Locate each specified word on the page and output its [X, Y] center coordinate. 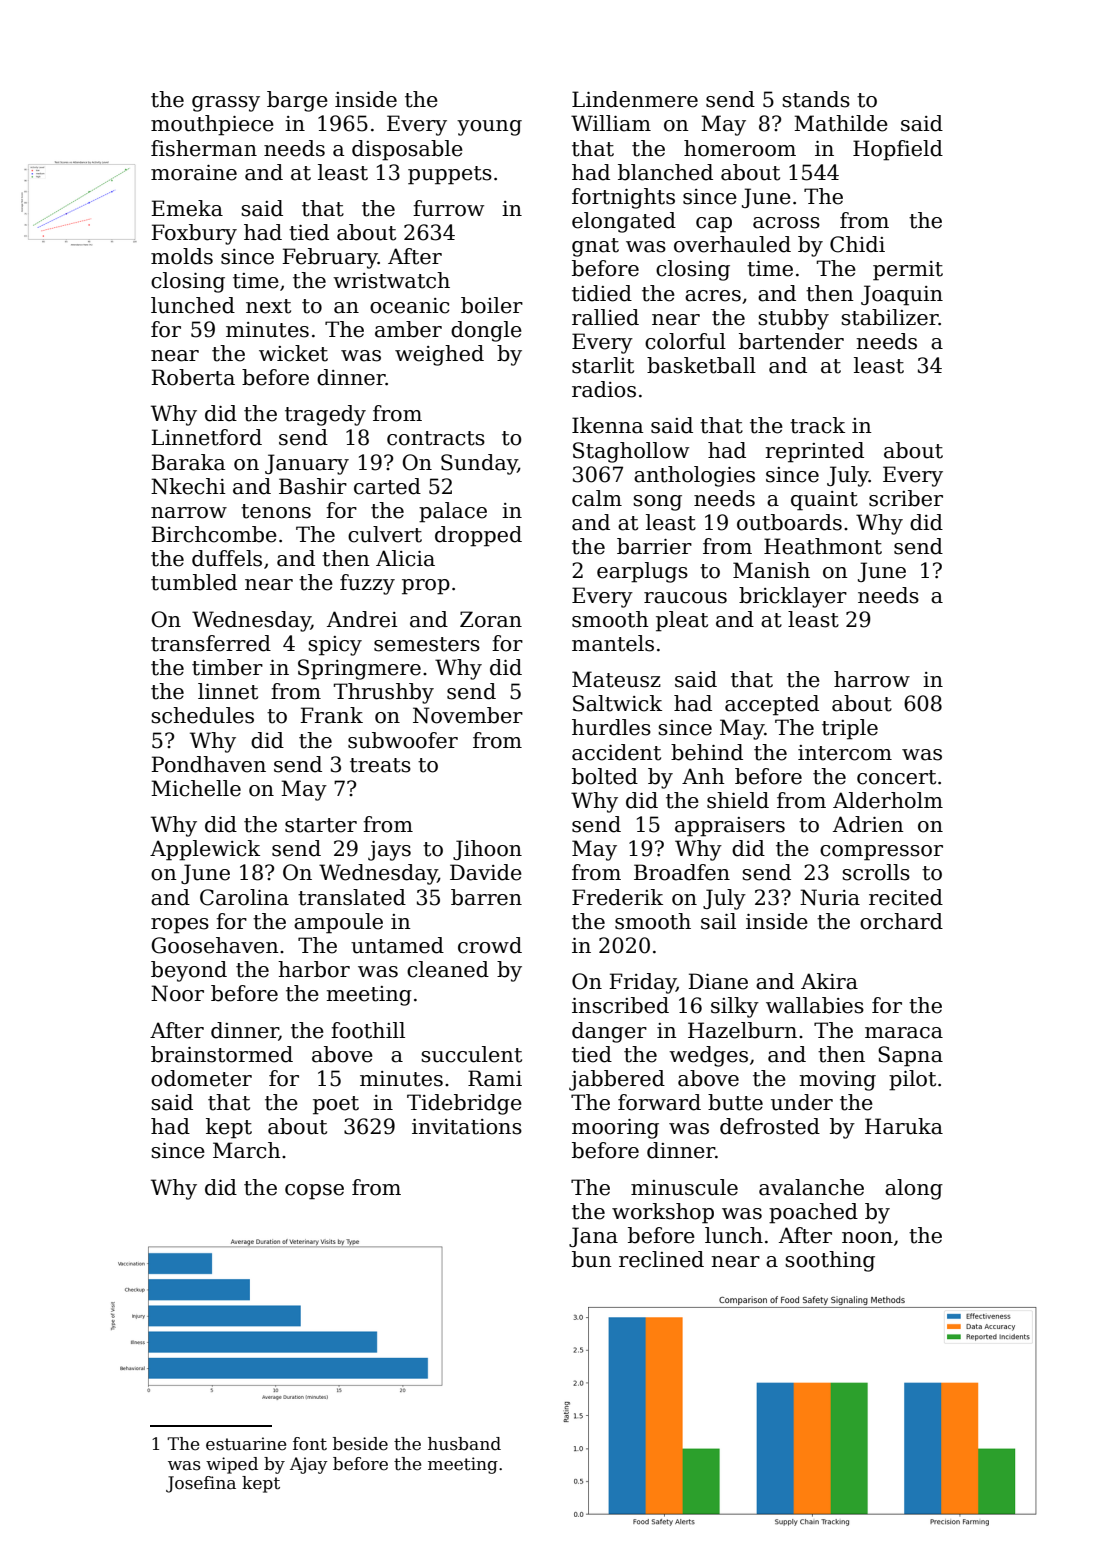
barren [486, 897]
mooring [615, 1129]
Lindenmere [635, 99]
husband [464, 1444]
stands [816, 99]
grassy [226, 104]
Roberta [193, 377]
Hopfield [898, 150]
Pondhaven [208, 764]
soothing [830, 1261]
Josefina [201, 1484]
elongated [624, 222]
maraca [904, 1033]
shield [738, 800]
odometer [201, 1078]
